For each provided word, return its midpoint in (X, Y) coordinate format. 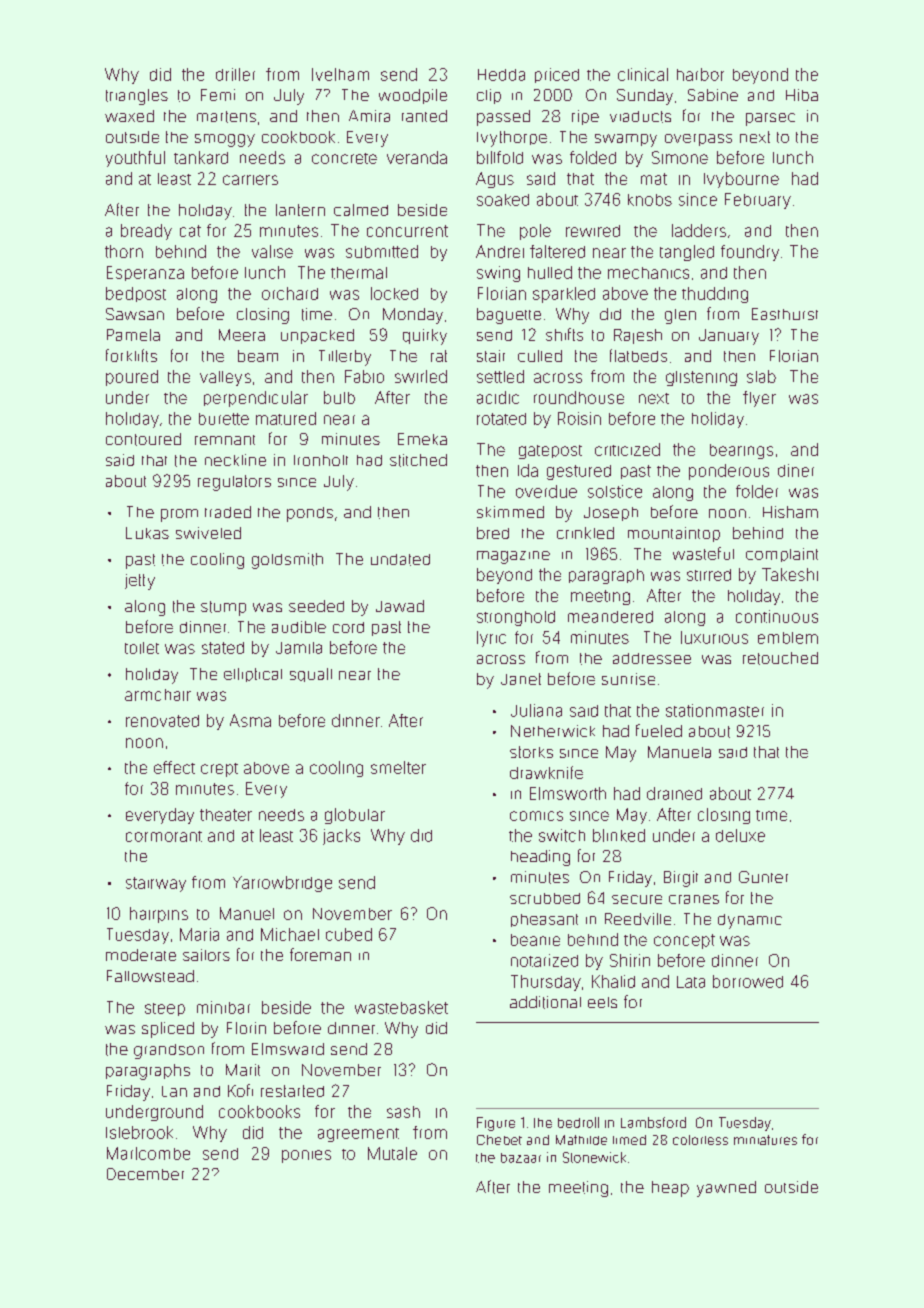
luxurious (714, 637)
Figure (496, 1124)
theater (226, 815)
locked (394, 293)
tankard (201, 157)
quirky (425, 337)
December (145, 1174)
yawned (726, 1189)
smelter (398, 767)
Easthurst (785, 314)
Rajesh (638, 336)
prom (179, 515)
